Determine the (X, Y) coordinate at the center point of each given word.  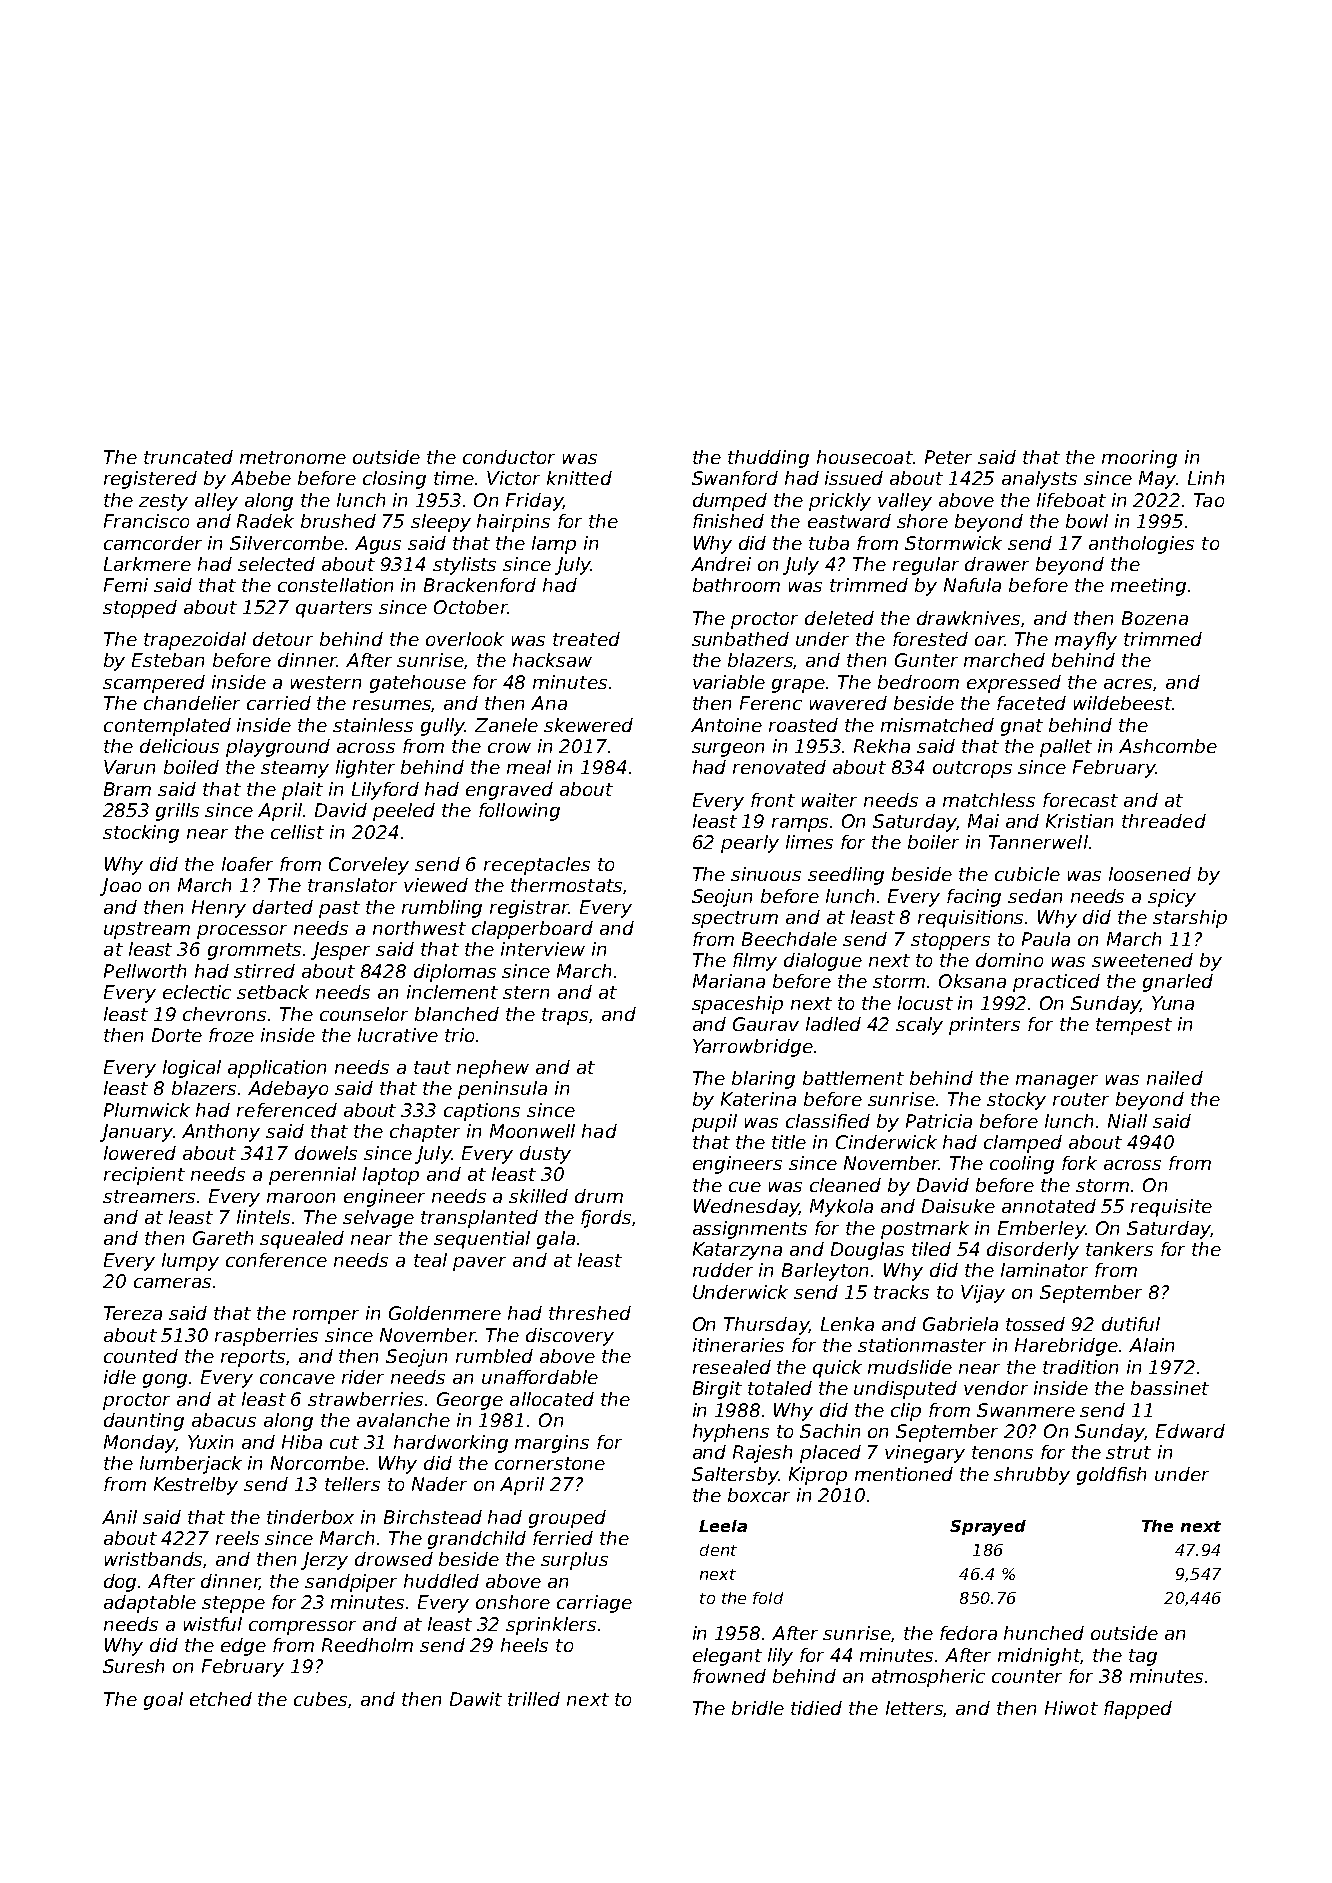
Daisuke (958, 1206)
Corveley (369, 866)
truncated (188, 457)
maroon (301, 1198)
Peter (948, 457)
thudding (768, 459)
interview (543, 949)
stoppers (950, 941)
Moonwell (532, 1131)
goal (163, 1701)
